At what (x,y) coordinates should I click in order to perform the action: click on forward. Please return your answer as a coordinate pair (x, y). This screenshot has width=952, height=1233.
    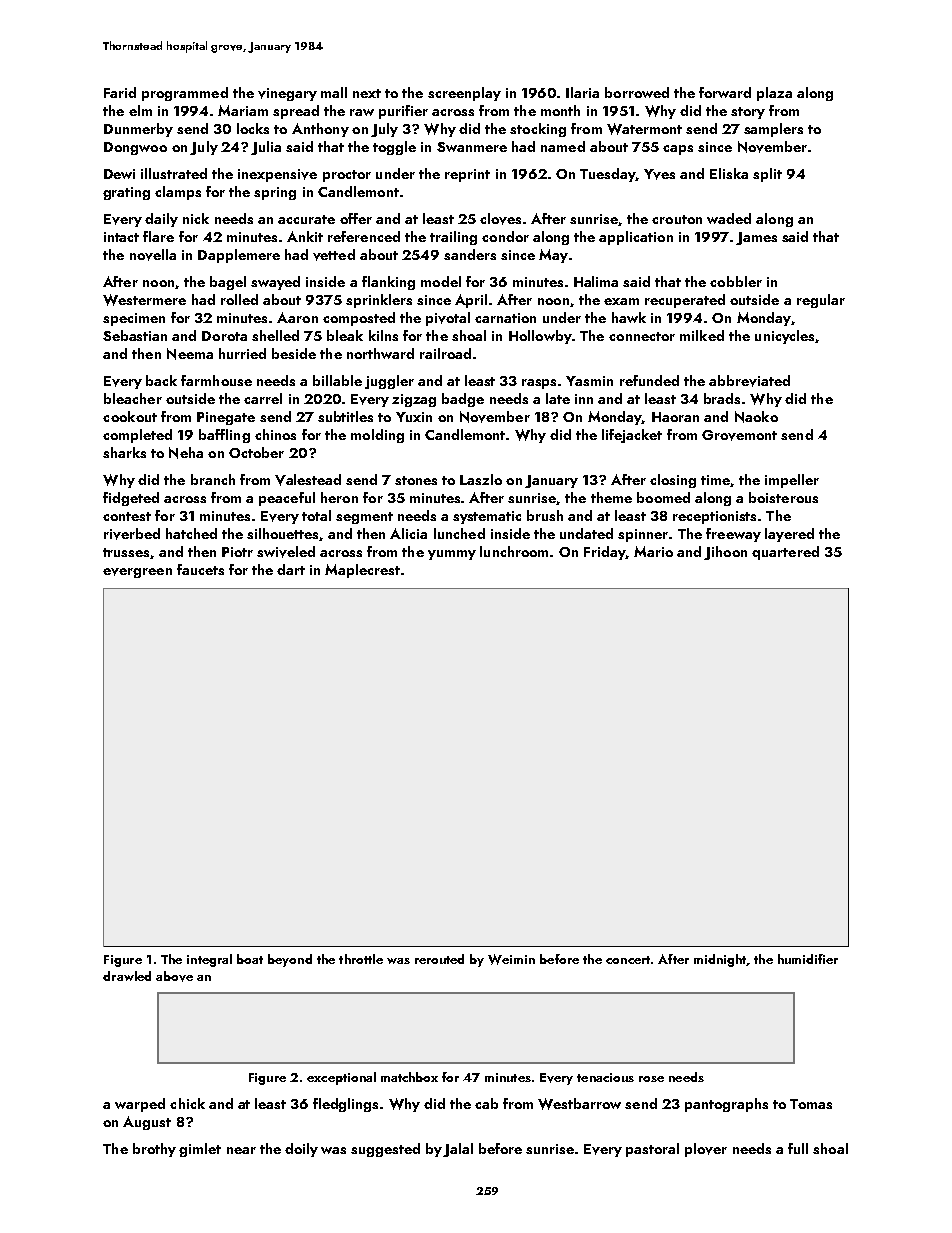
    Looking at the image, I should click on (725, 92).
